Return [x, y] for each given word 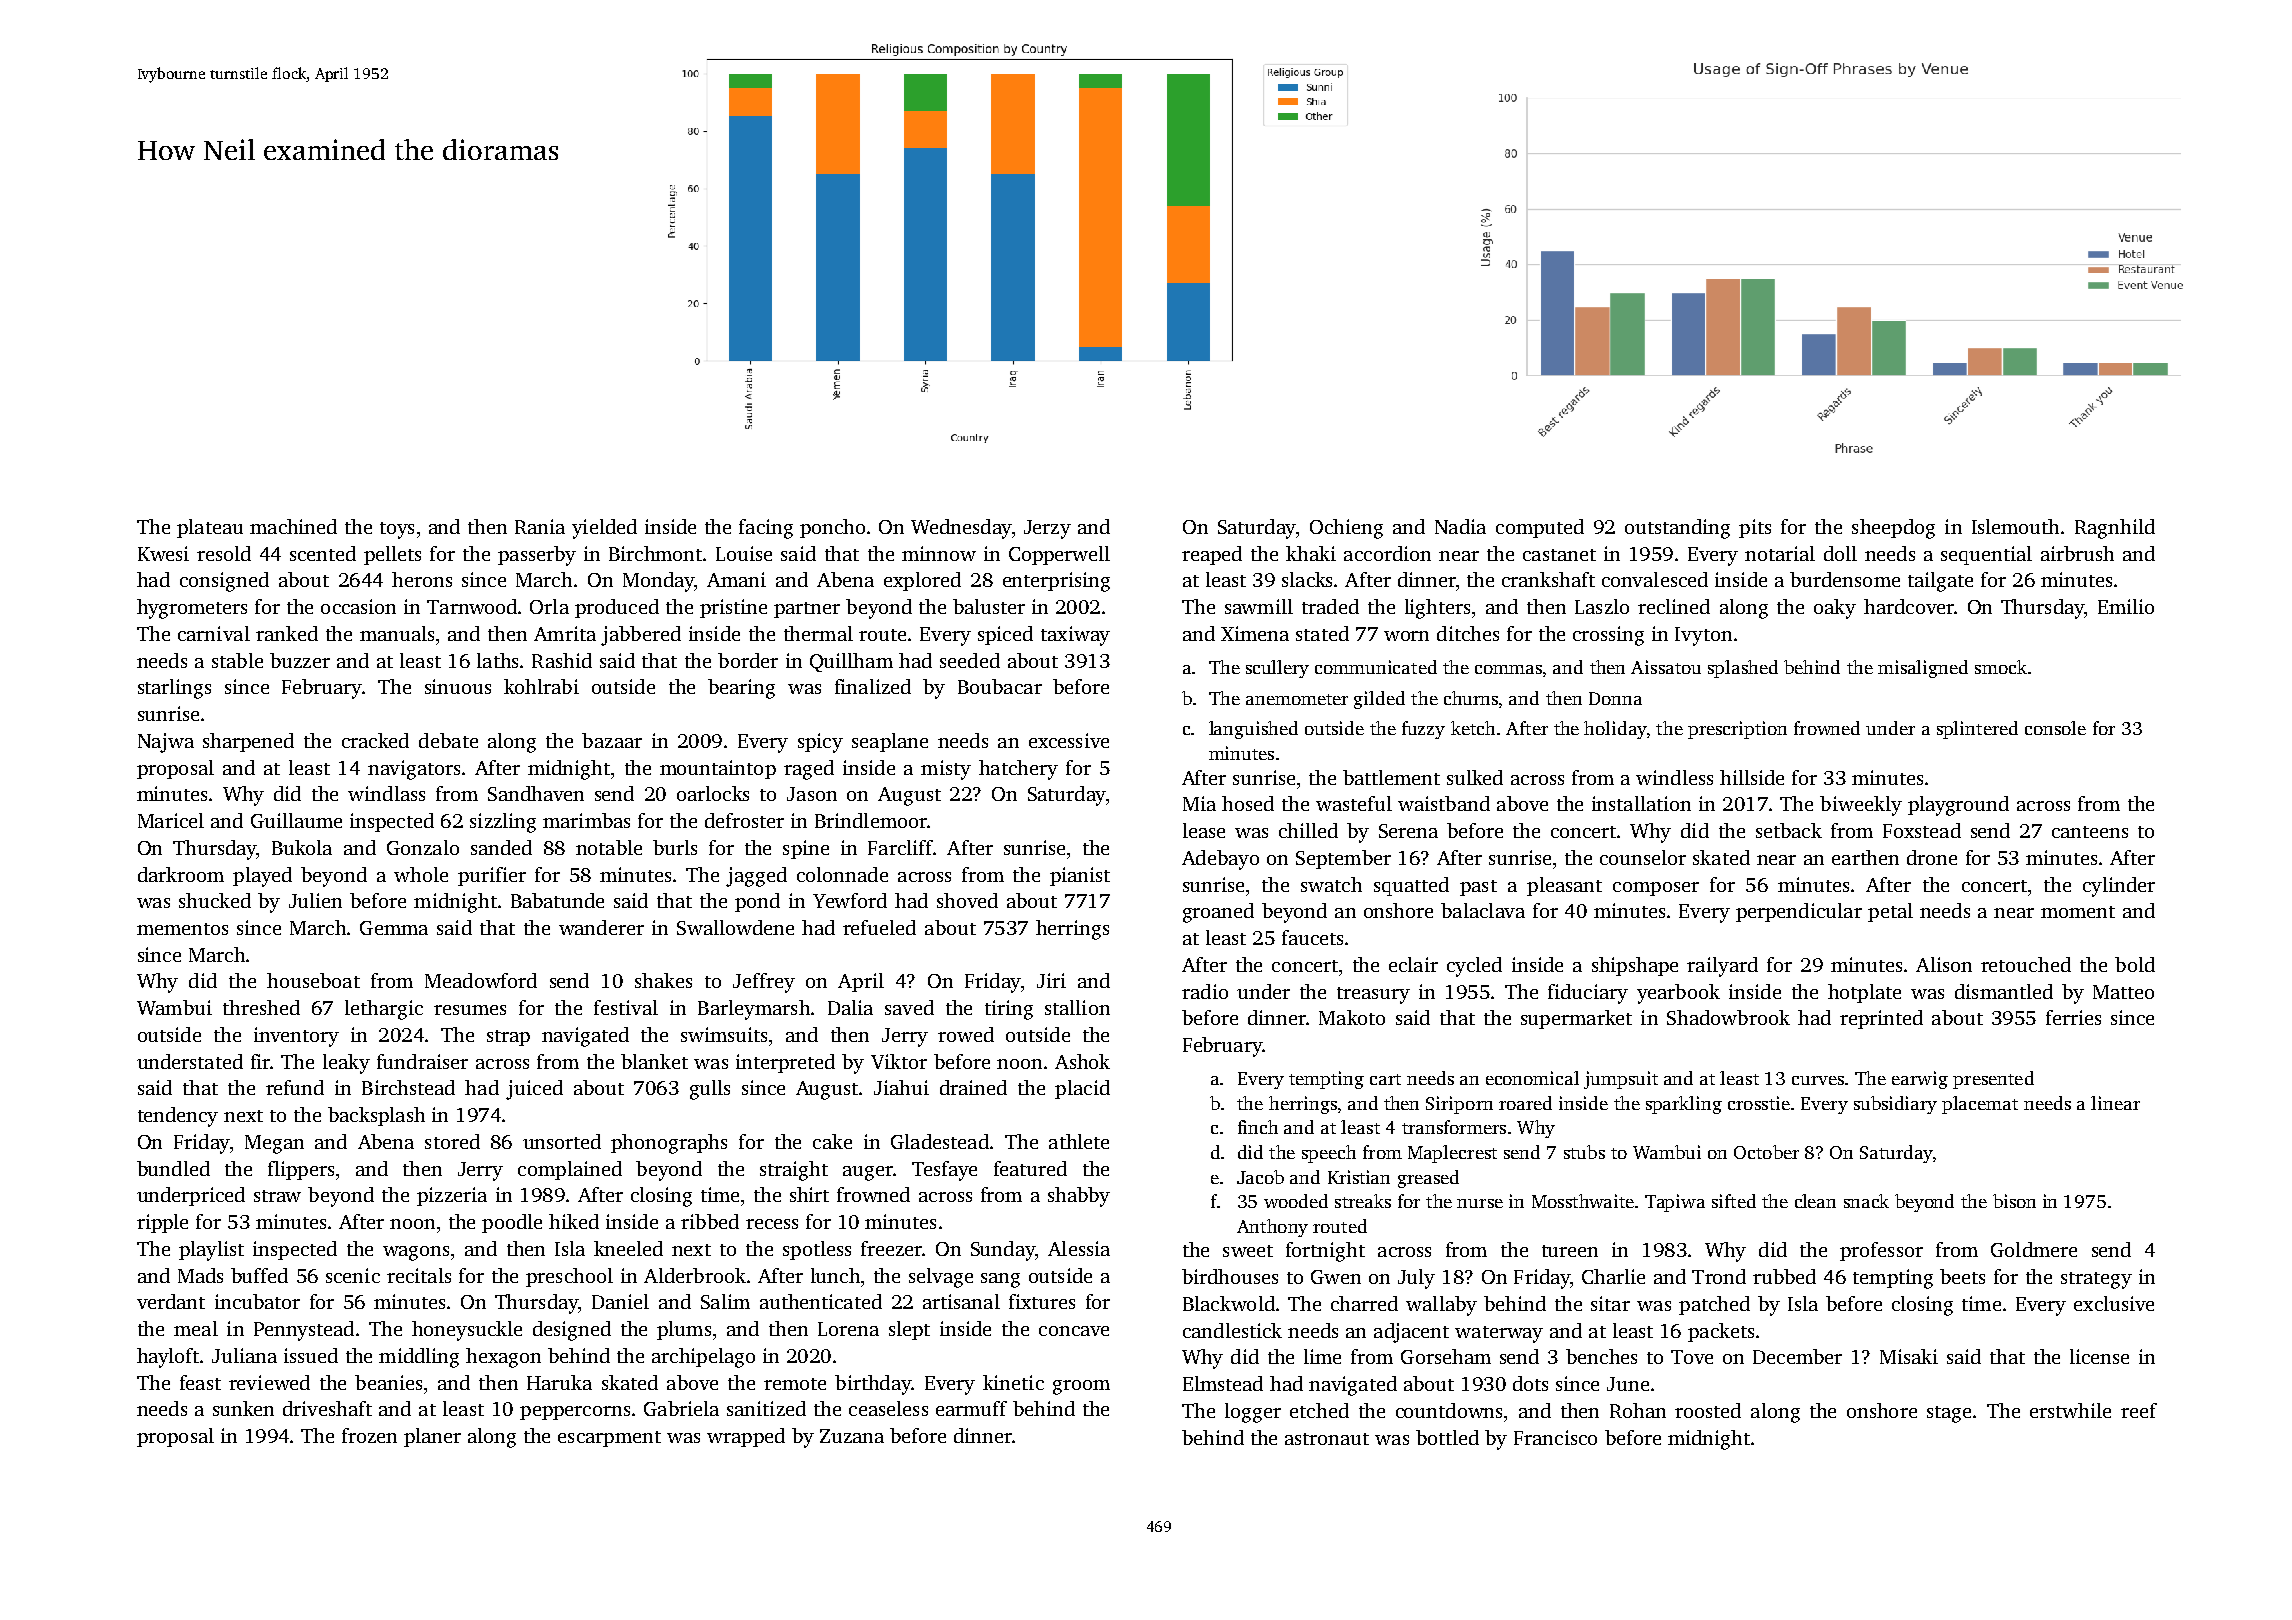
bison [2014, 1201]
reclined [1674, 606]
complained [570, 1170]
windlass [386, 793]
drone [1932, 857]
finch [1258, 1127]
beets [1962, 1276]
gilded [1379, 700]
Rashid [562, 660]
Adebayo [1220, 860]
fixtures [1042, 1301]
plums [684, 1330]
